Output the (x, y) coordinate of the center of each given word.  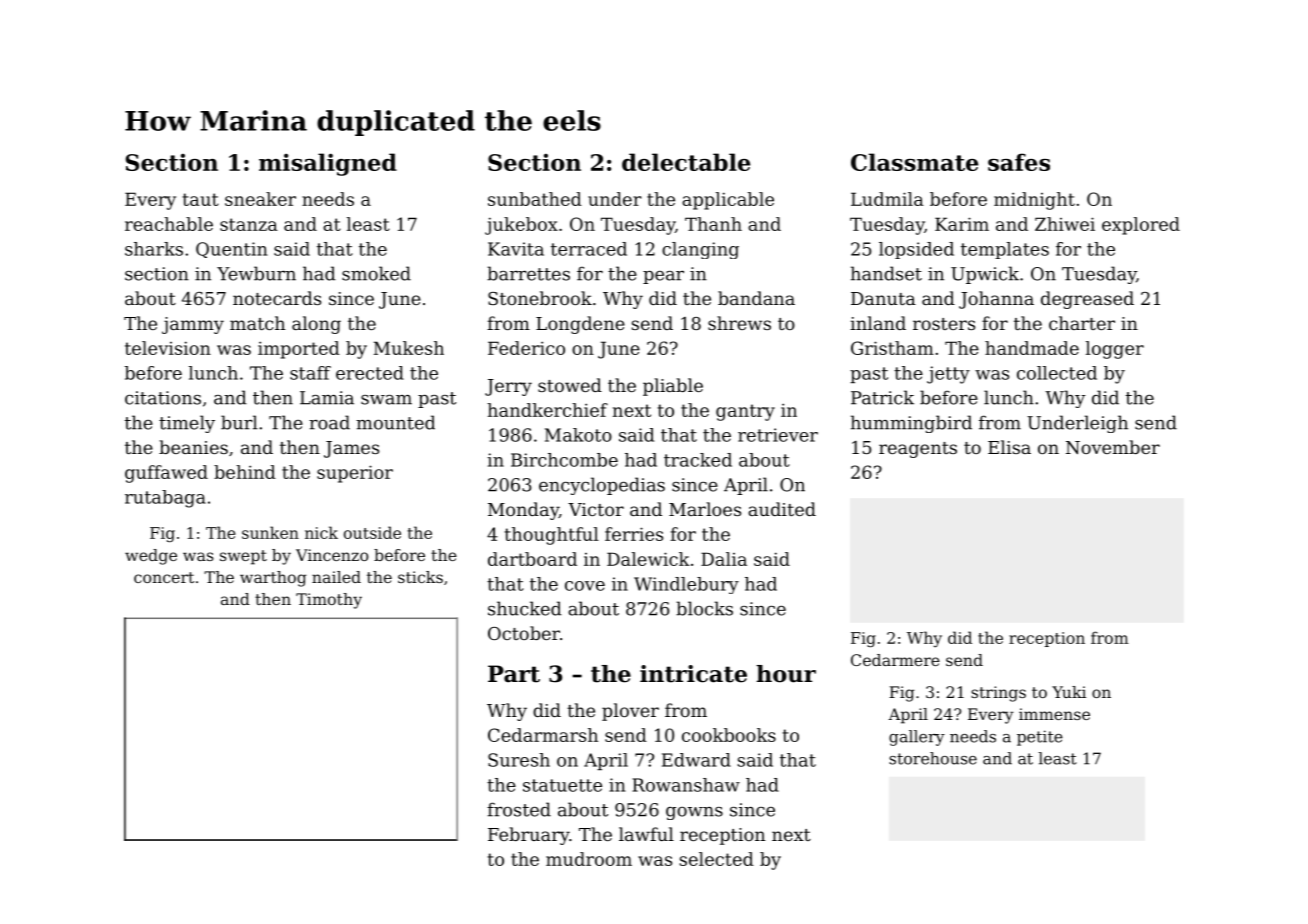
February (528, 836)
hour (786, 674)
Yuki (1069, 692)
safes (1019, 162)
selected (716, 859)
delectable (686, 162)
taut (201, 199)
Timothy (329, 601)
